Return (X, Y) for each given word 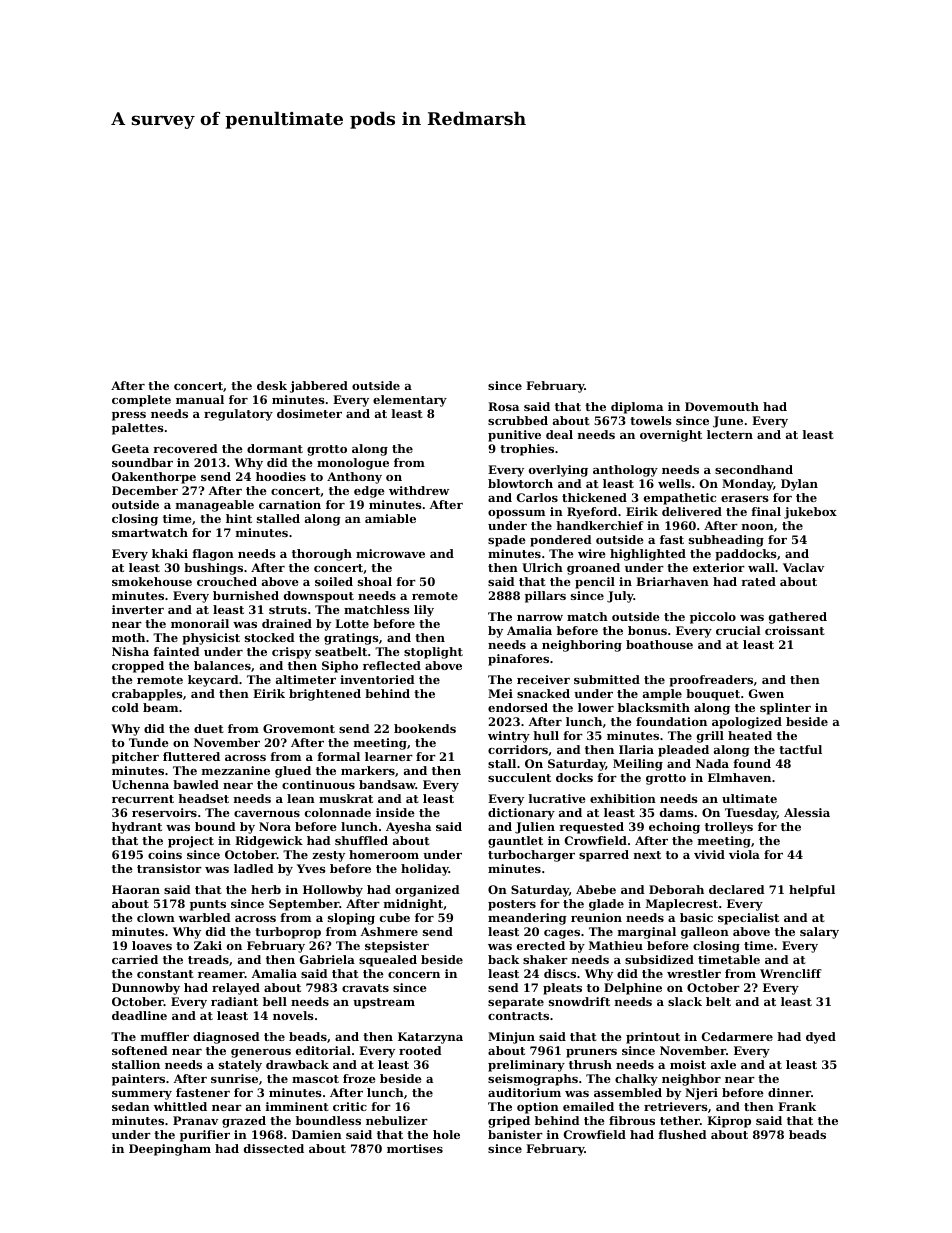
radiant (234, 1001)
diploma (637, 408)
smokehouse (152, 581)
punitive (514, 436)
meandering (527, 919)
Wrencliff (791, 973)
